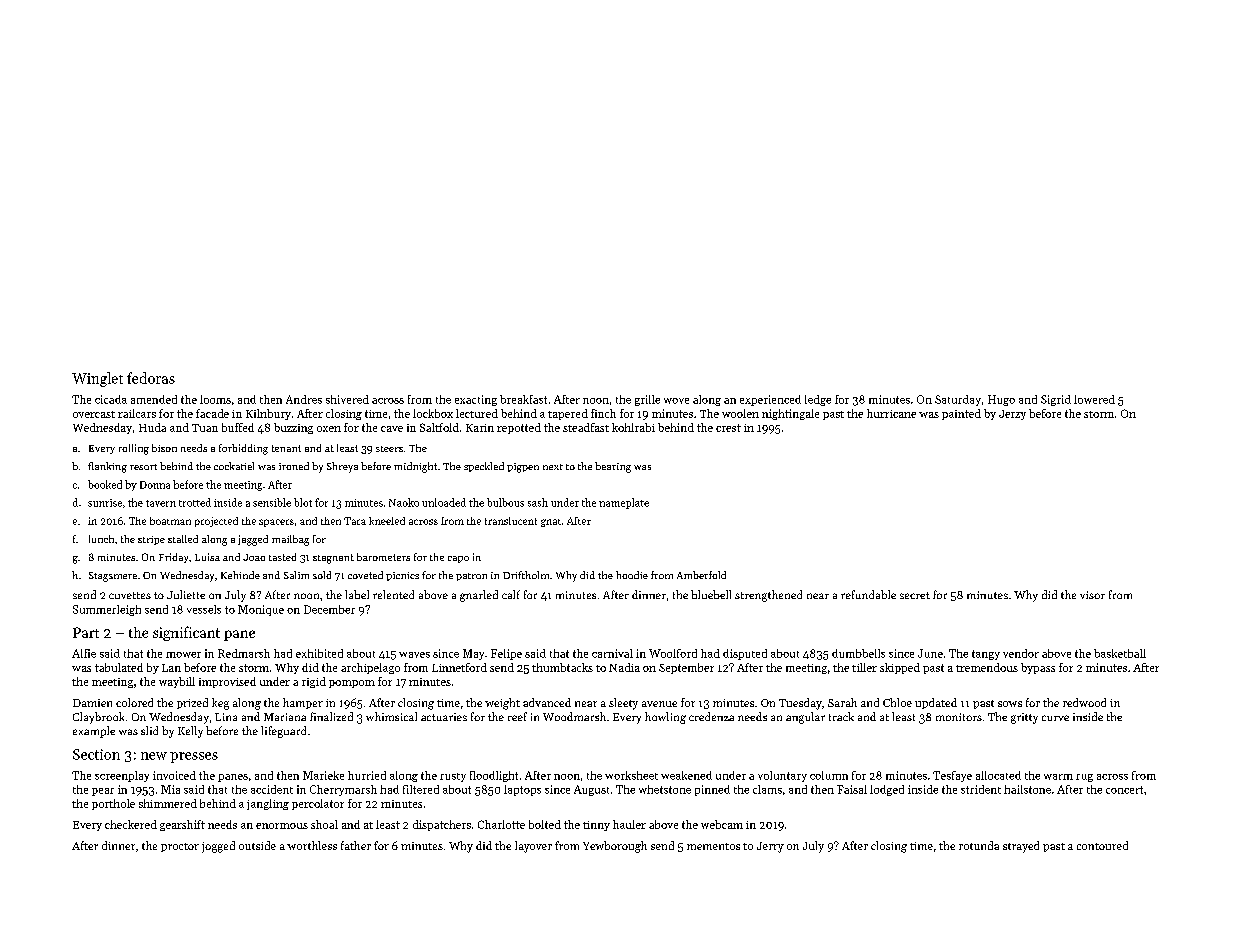  What do you see at coordinates (523, 399) in the document?
I see `breakfast` at bounding box center [523, 399].
